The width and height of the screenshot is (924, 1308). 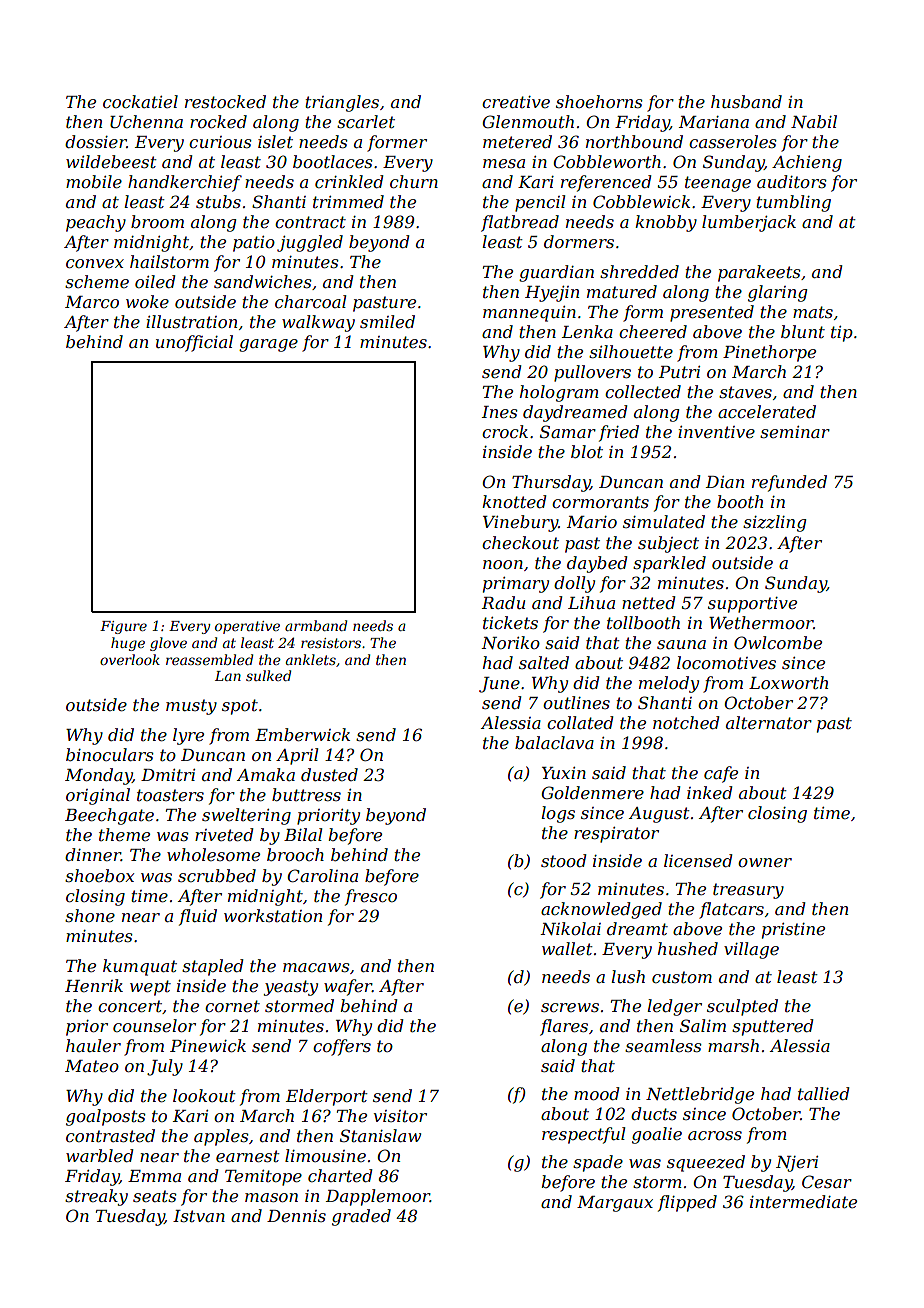 What do you see at coordinates (687, 1203) in the screenshot?
I see `flipped` at bounding box center [687, 1203].
